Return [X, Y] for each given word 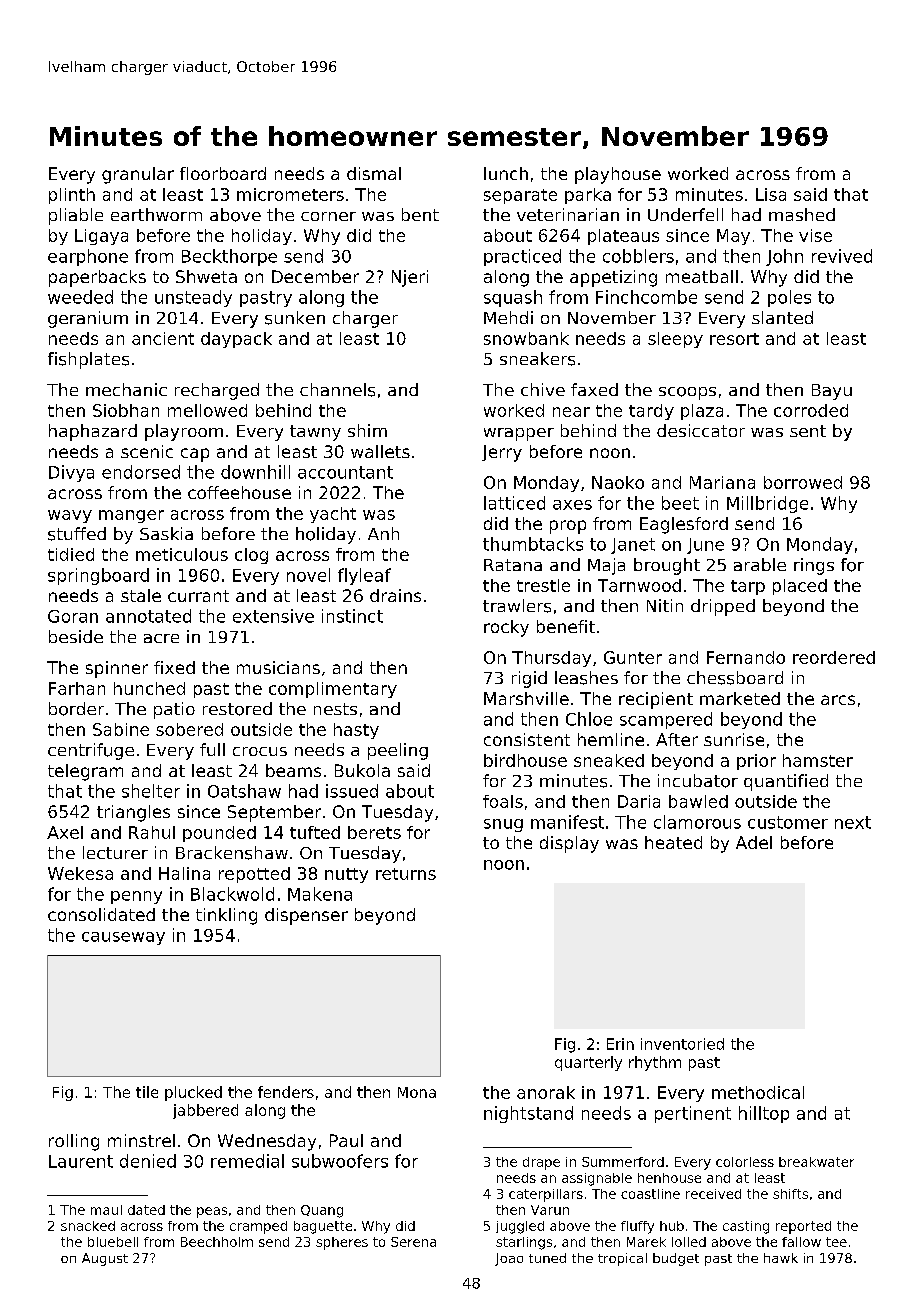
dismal [374, 173]
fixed [174, 667]
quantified [786, 782]
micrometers [290, 194]
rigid [529, 679]
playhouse [618, 175]
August [105, 1259]
